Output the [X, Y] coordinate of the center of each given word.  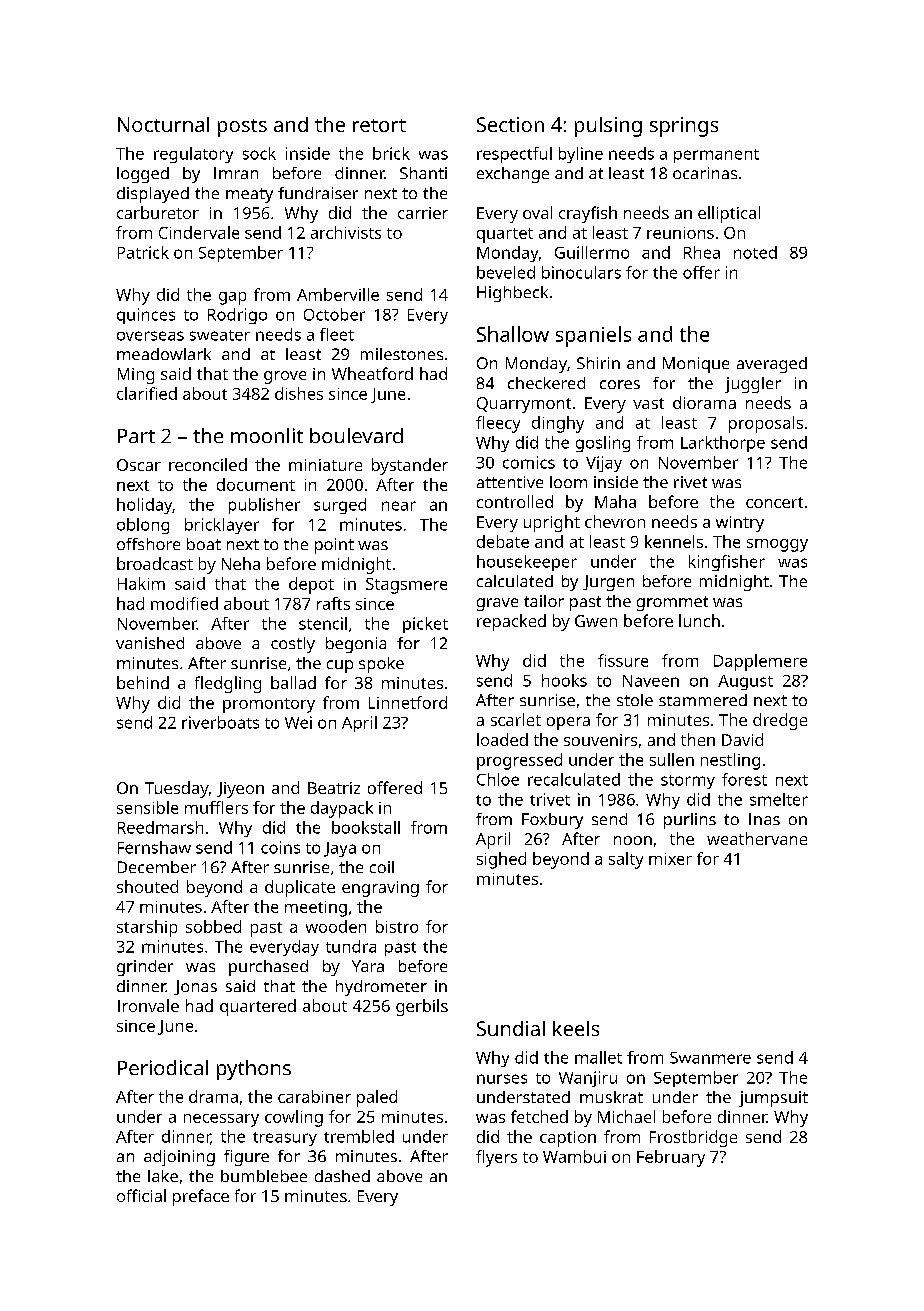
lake [163, 1176]
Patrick [143, 252]
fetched [539, 1116]
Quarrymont [524, 405]
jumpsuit [773, 1099]
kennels [674, 541]
